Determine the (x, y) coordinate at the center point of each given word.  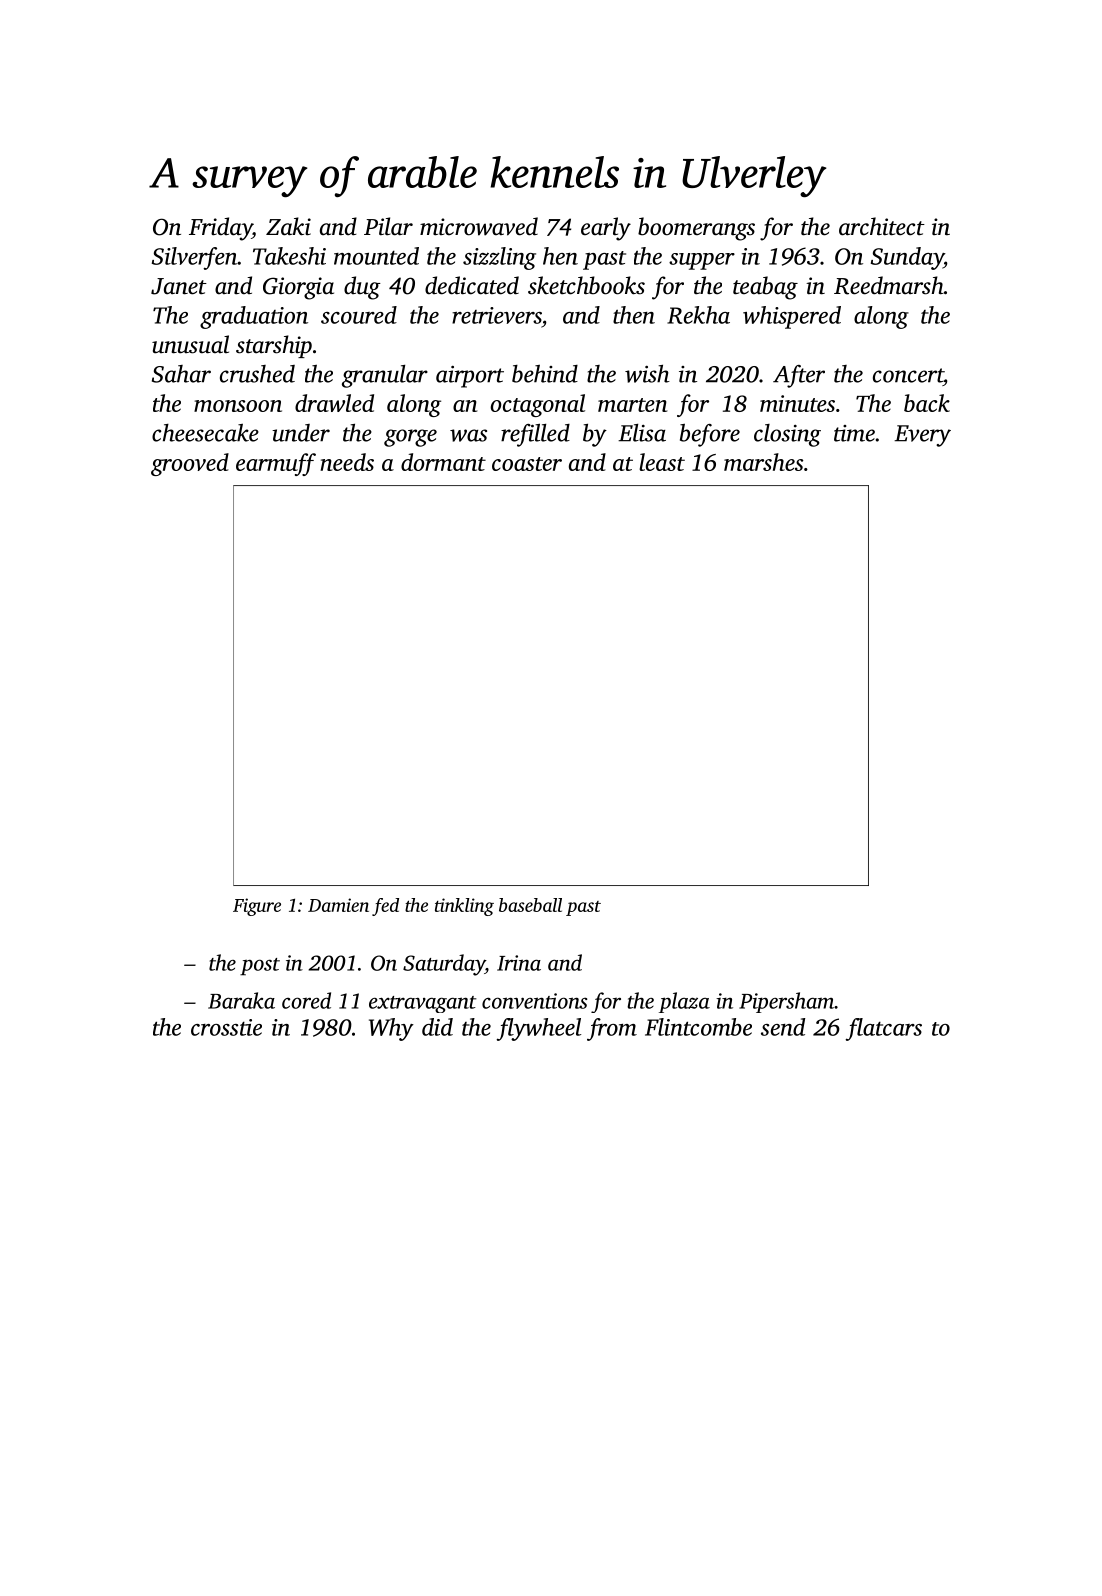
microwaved (479, 226)
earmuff (276, 464)
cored (306, 1000)
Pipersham (786, 1002)
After (799, 376)
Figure (257, 907)
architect (882, 226)
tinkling (464, 907)
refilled (535, 435)
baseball (530, 905)
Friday (220, 229)
